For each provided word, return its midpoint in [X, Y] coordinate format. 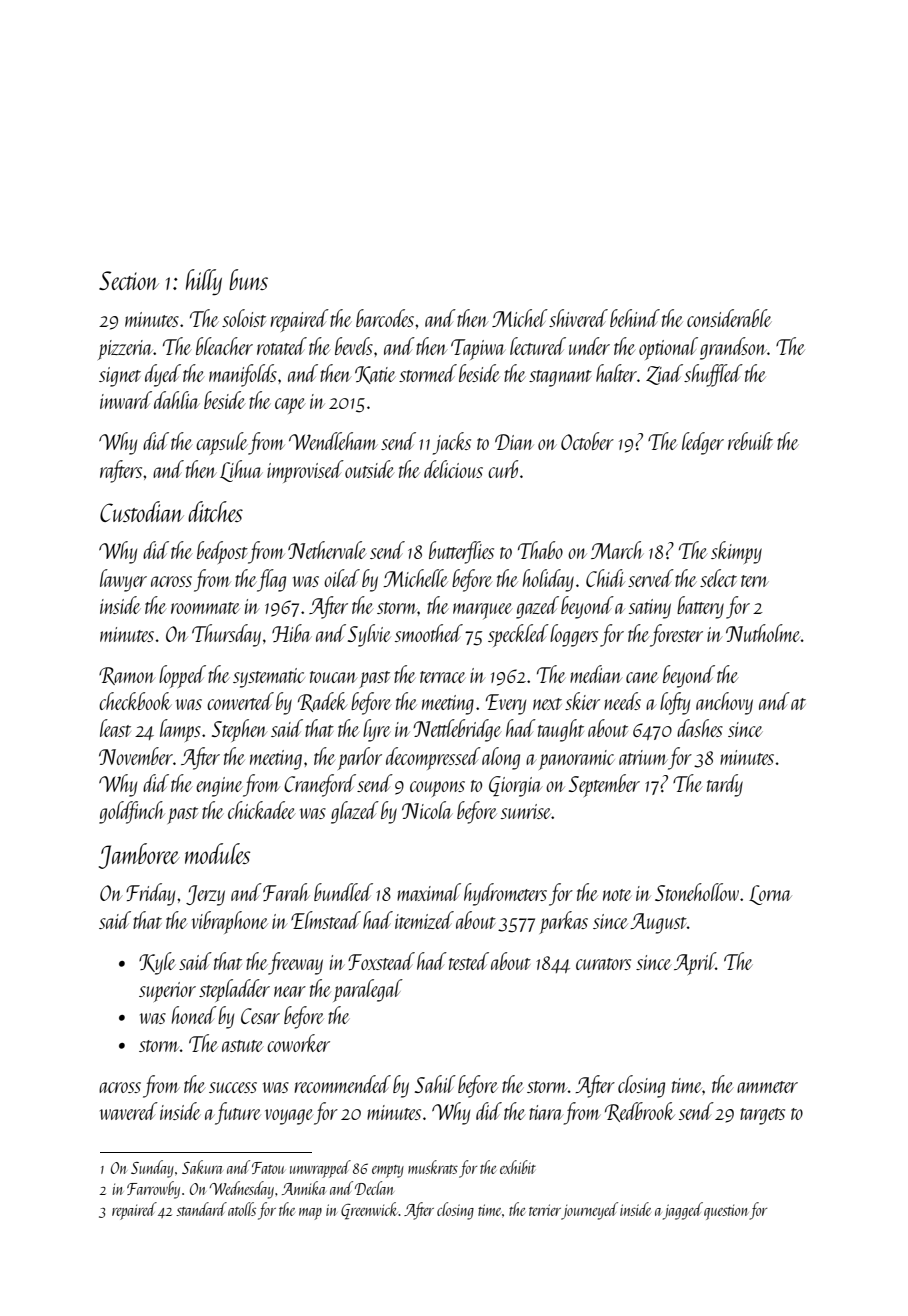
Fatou [268, 1168]
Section [129, 280]
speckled [518, 635]
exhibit [518, 1167]
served [651, 578]
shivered [578, 318]
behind [635, 318]
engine [219, 787]
